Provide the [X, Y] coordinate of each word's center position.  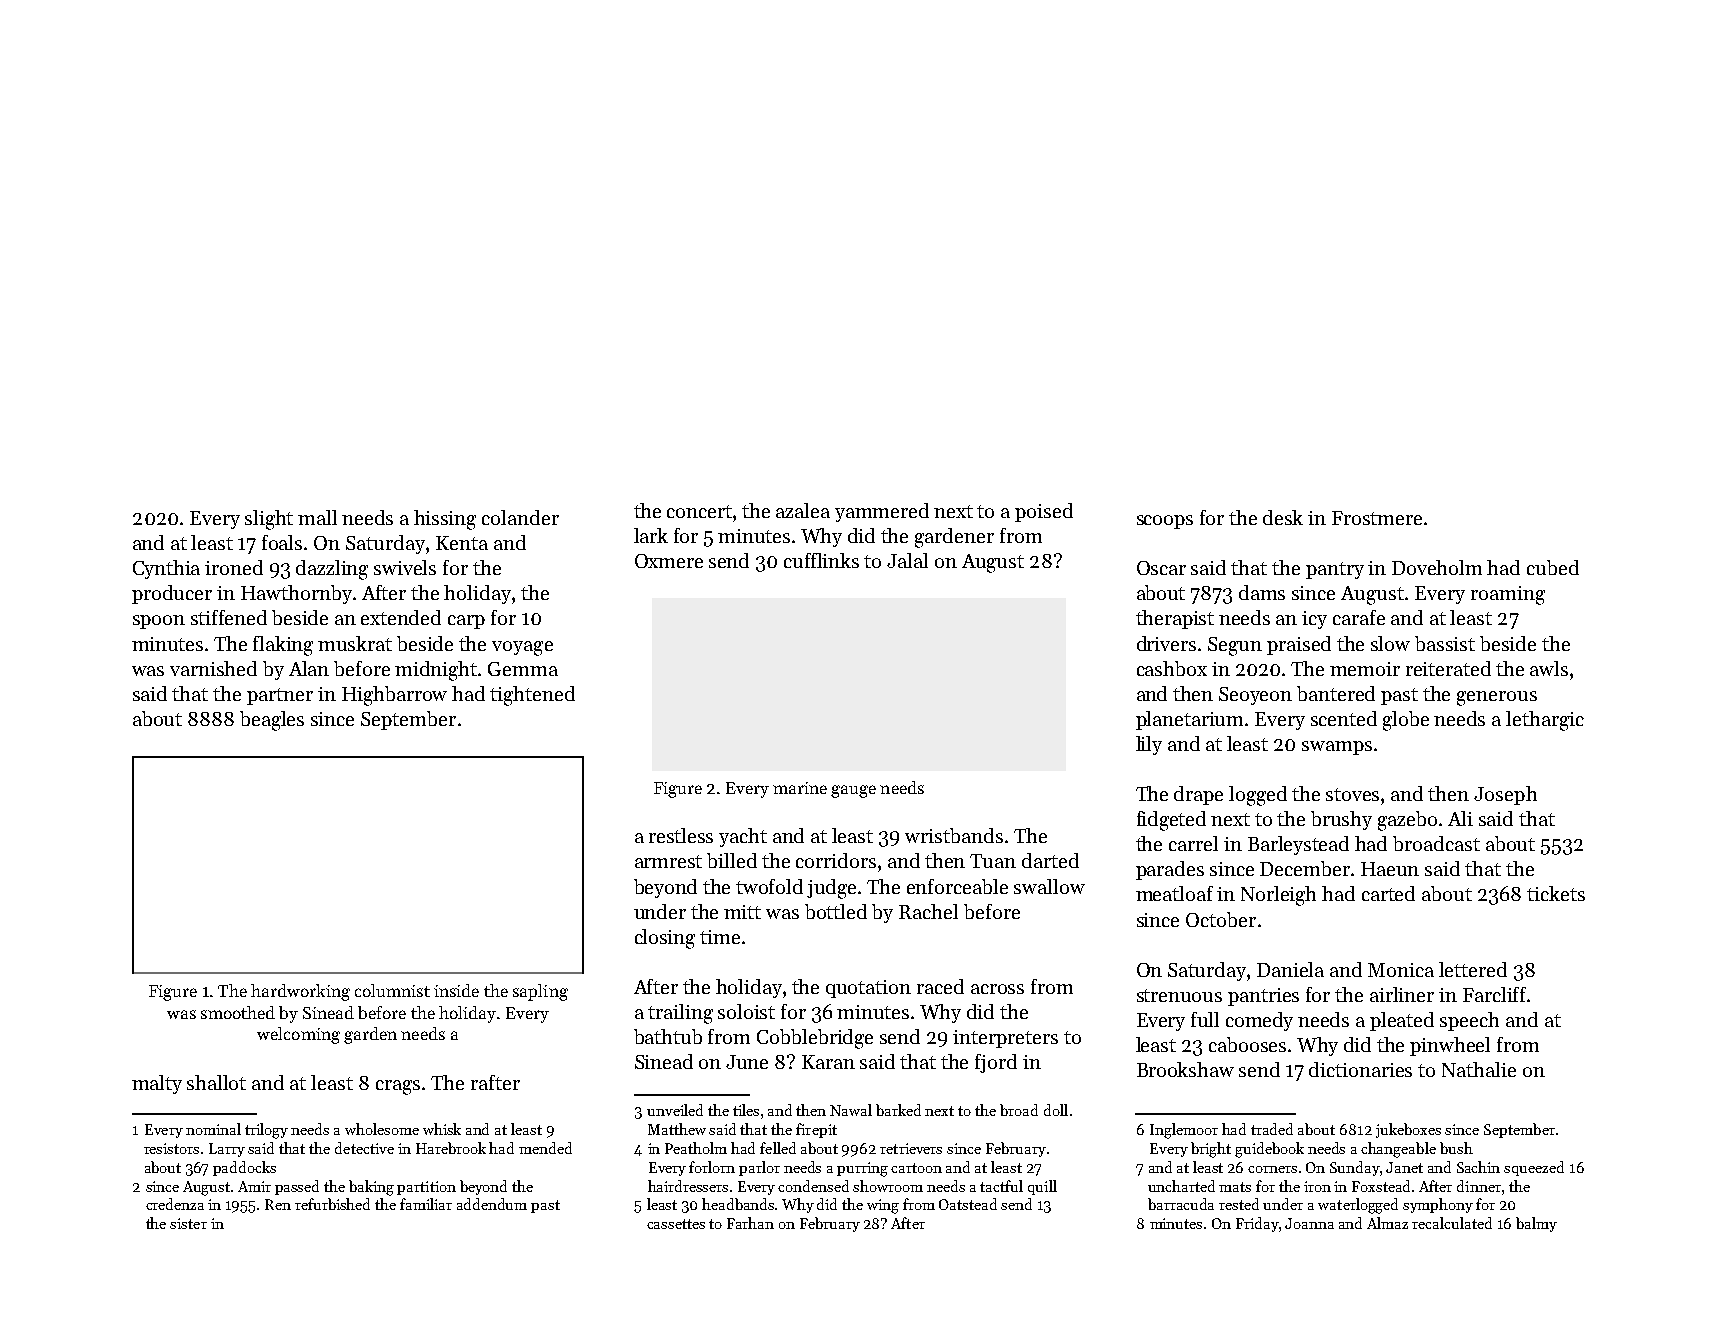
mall [317, 517]
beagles [272, 721]
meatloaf [1174, 893]
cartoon [916, 1168]
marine [800, 788]
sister [188, 1223]
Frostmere [1377, 518]
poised [1044, 512]
